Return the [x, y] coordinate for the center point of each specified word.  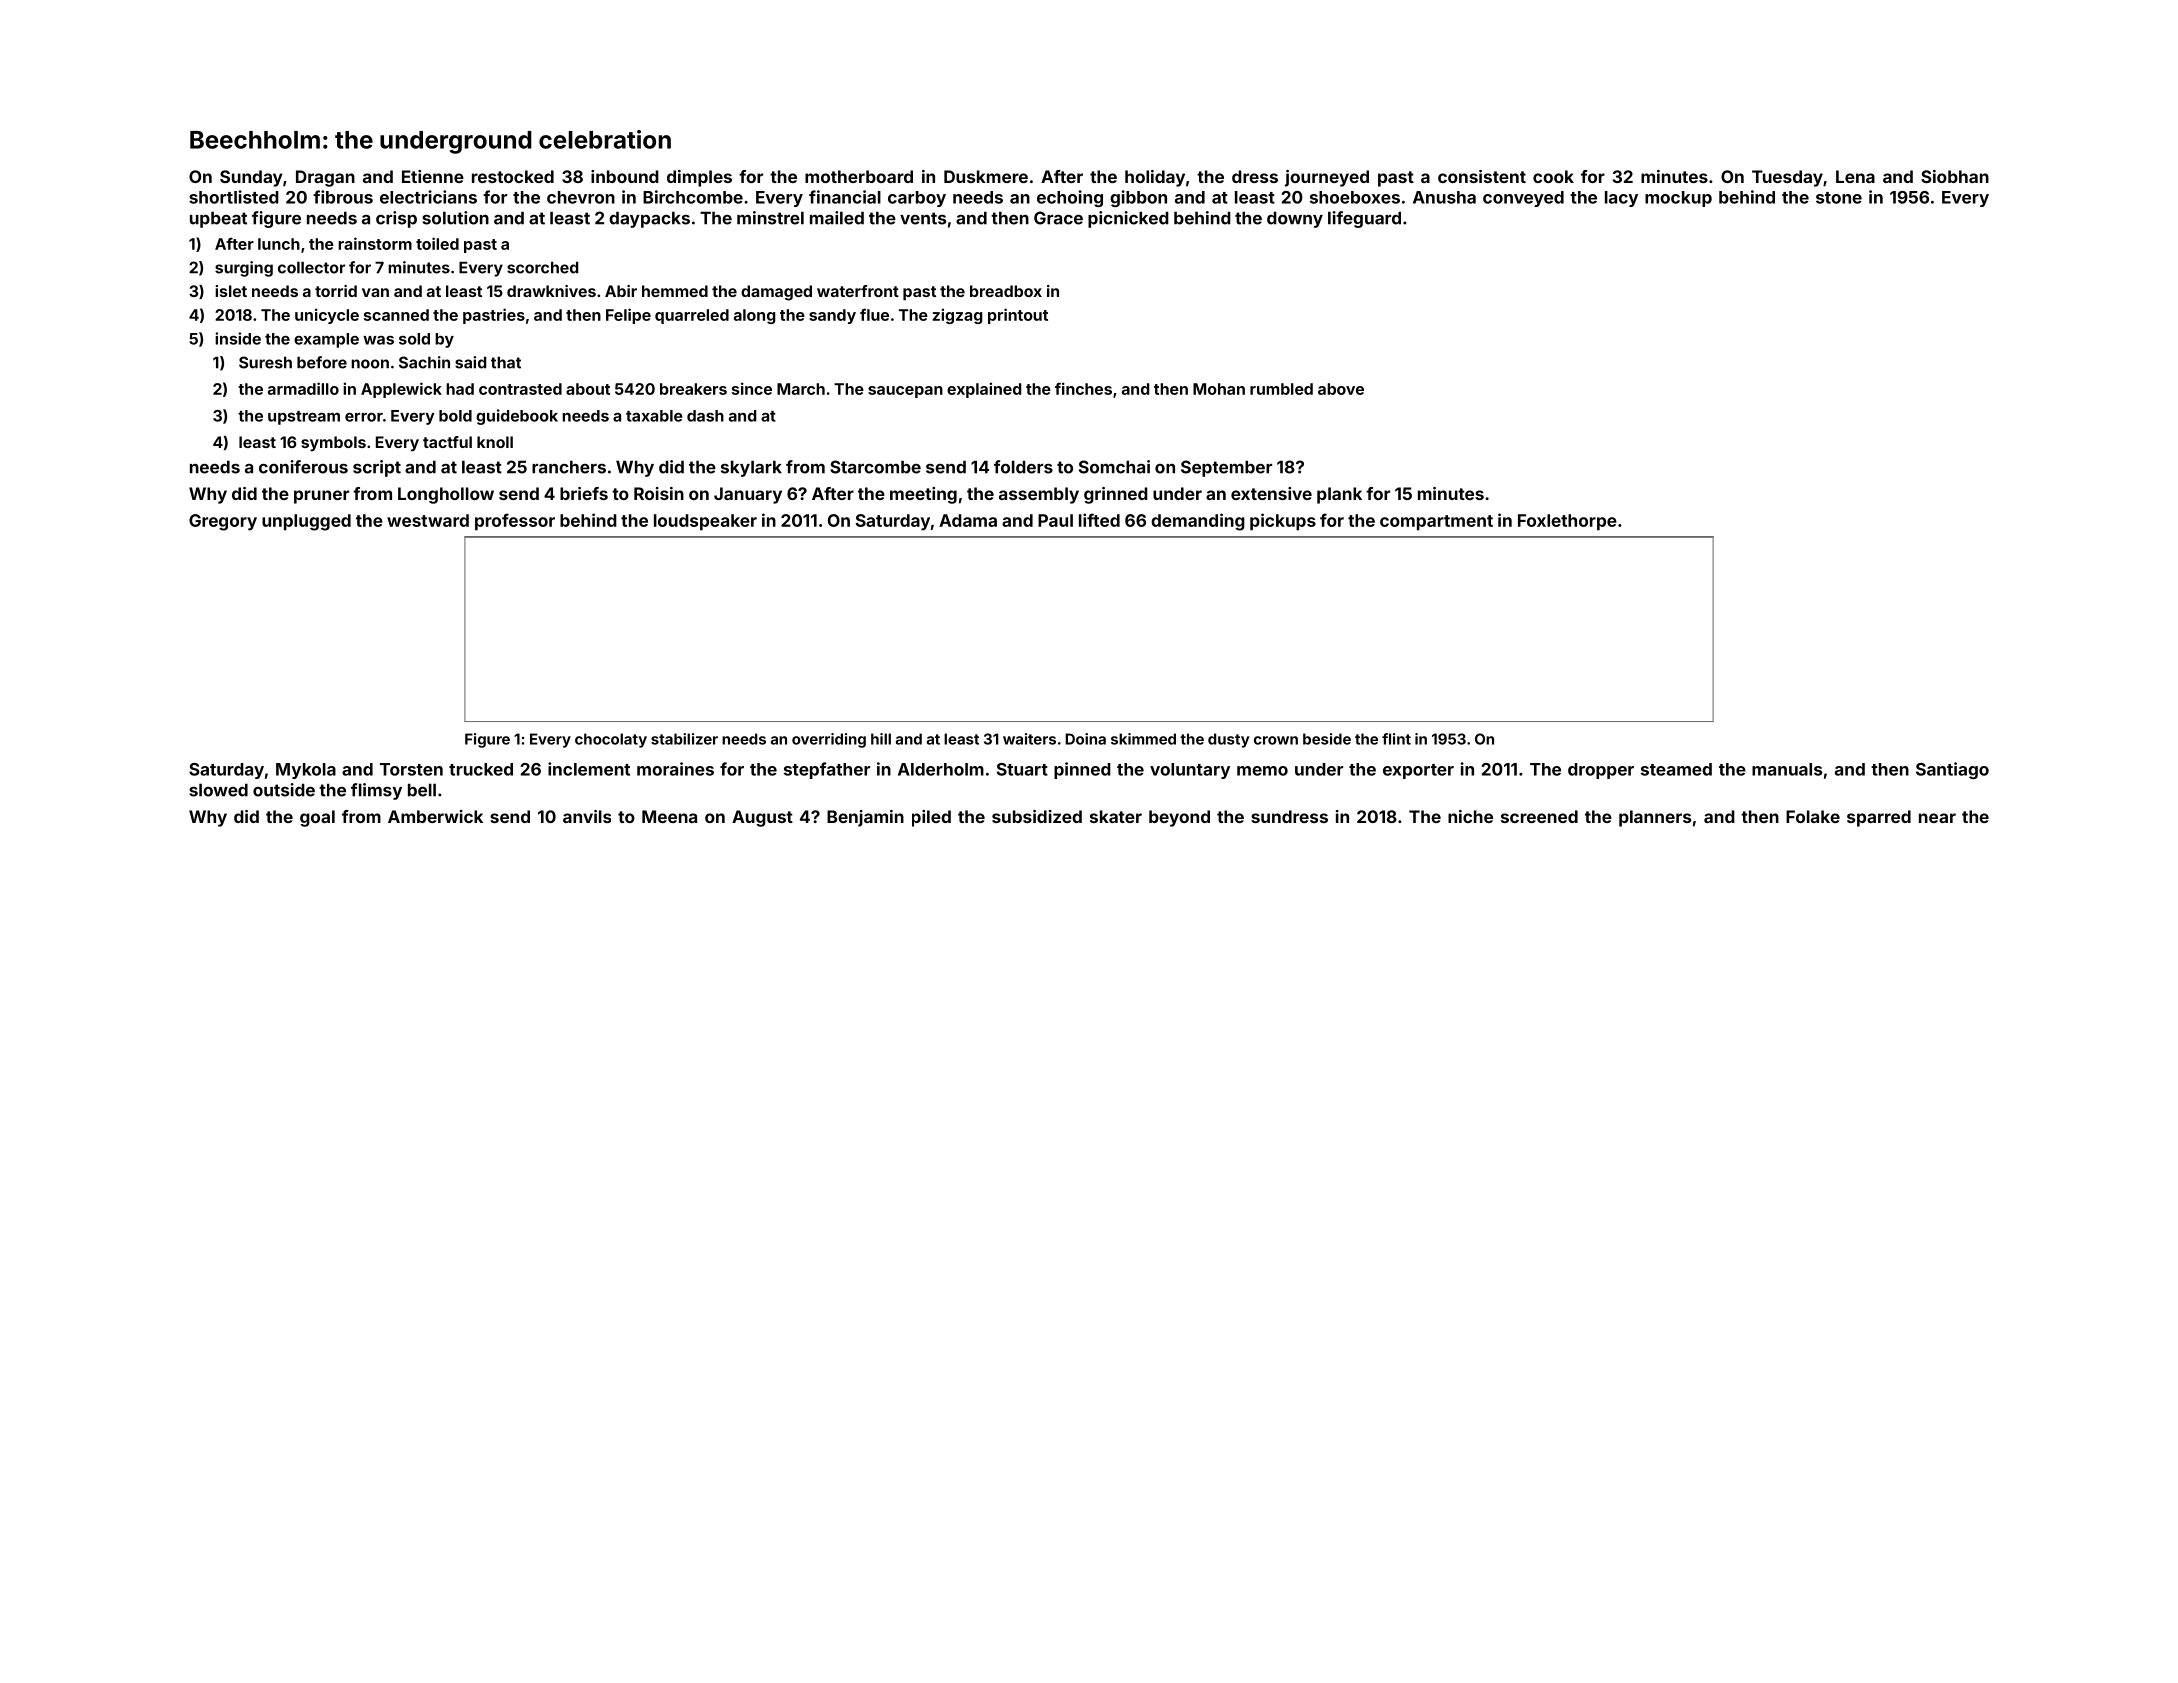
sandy [832, 316]
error [364, 417]
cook [1553, 176]
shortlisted [234, 197]
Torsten [411, 769]
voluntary [1190, 771]
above [1341, 389]
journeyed [1327, 178]
